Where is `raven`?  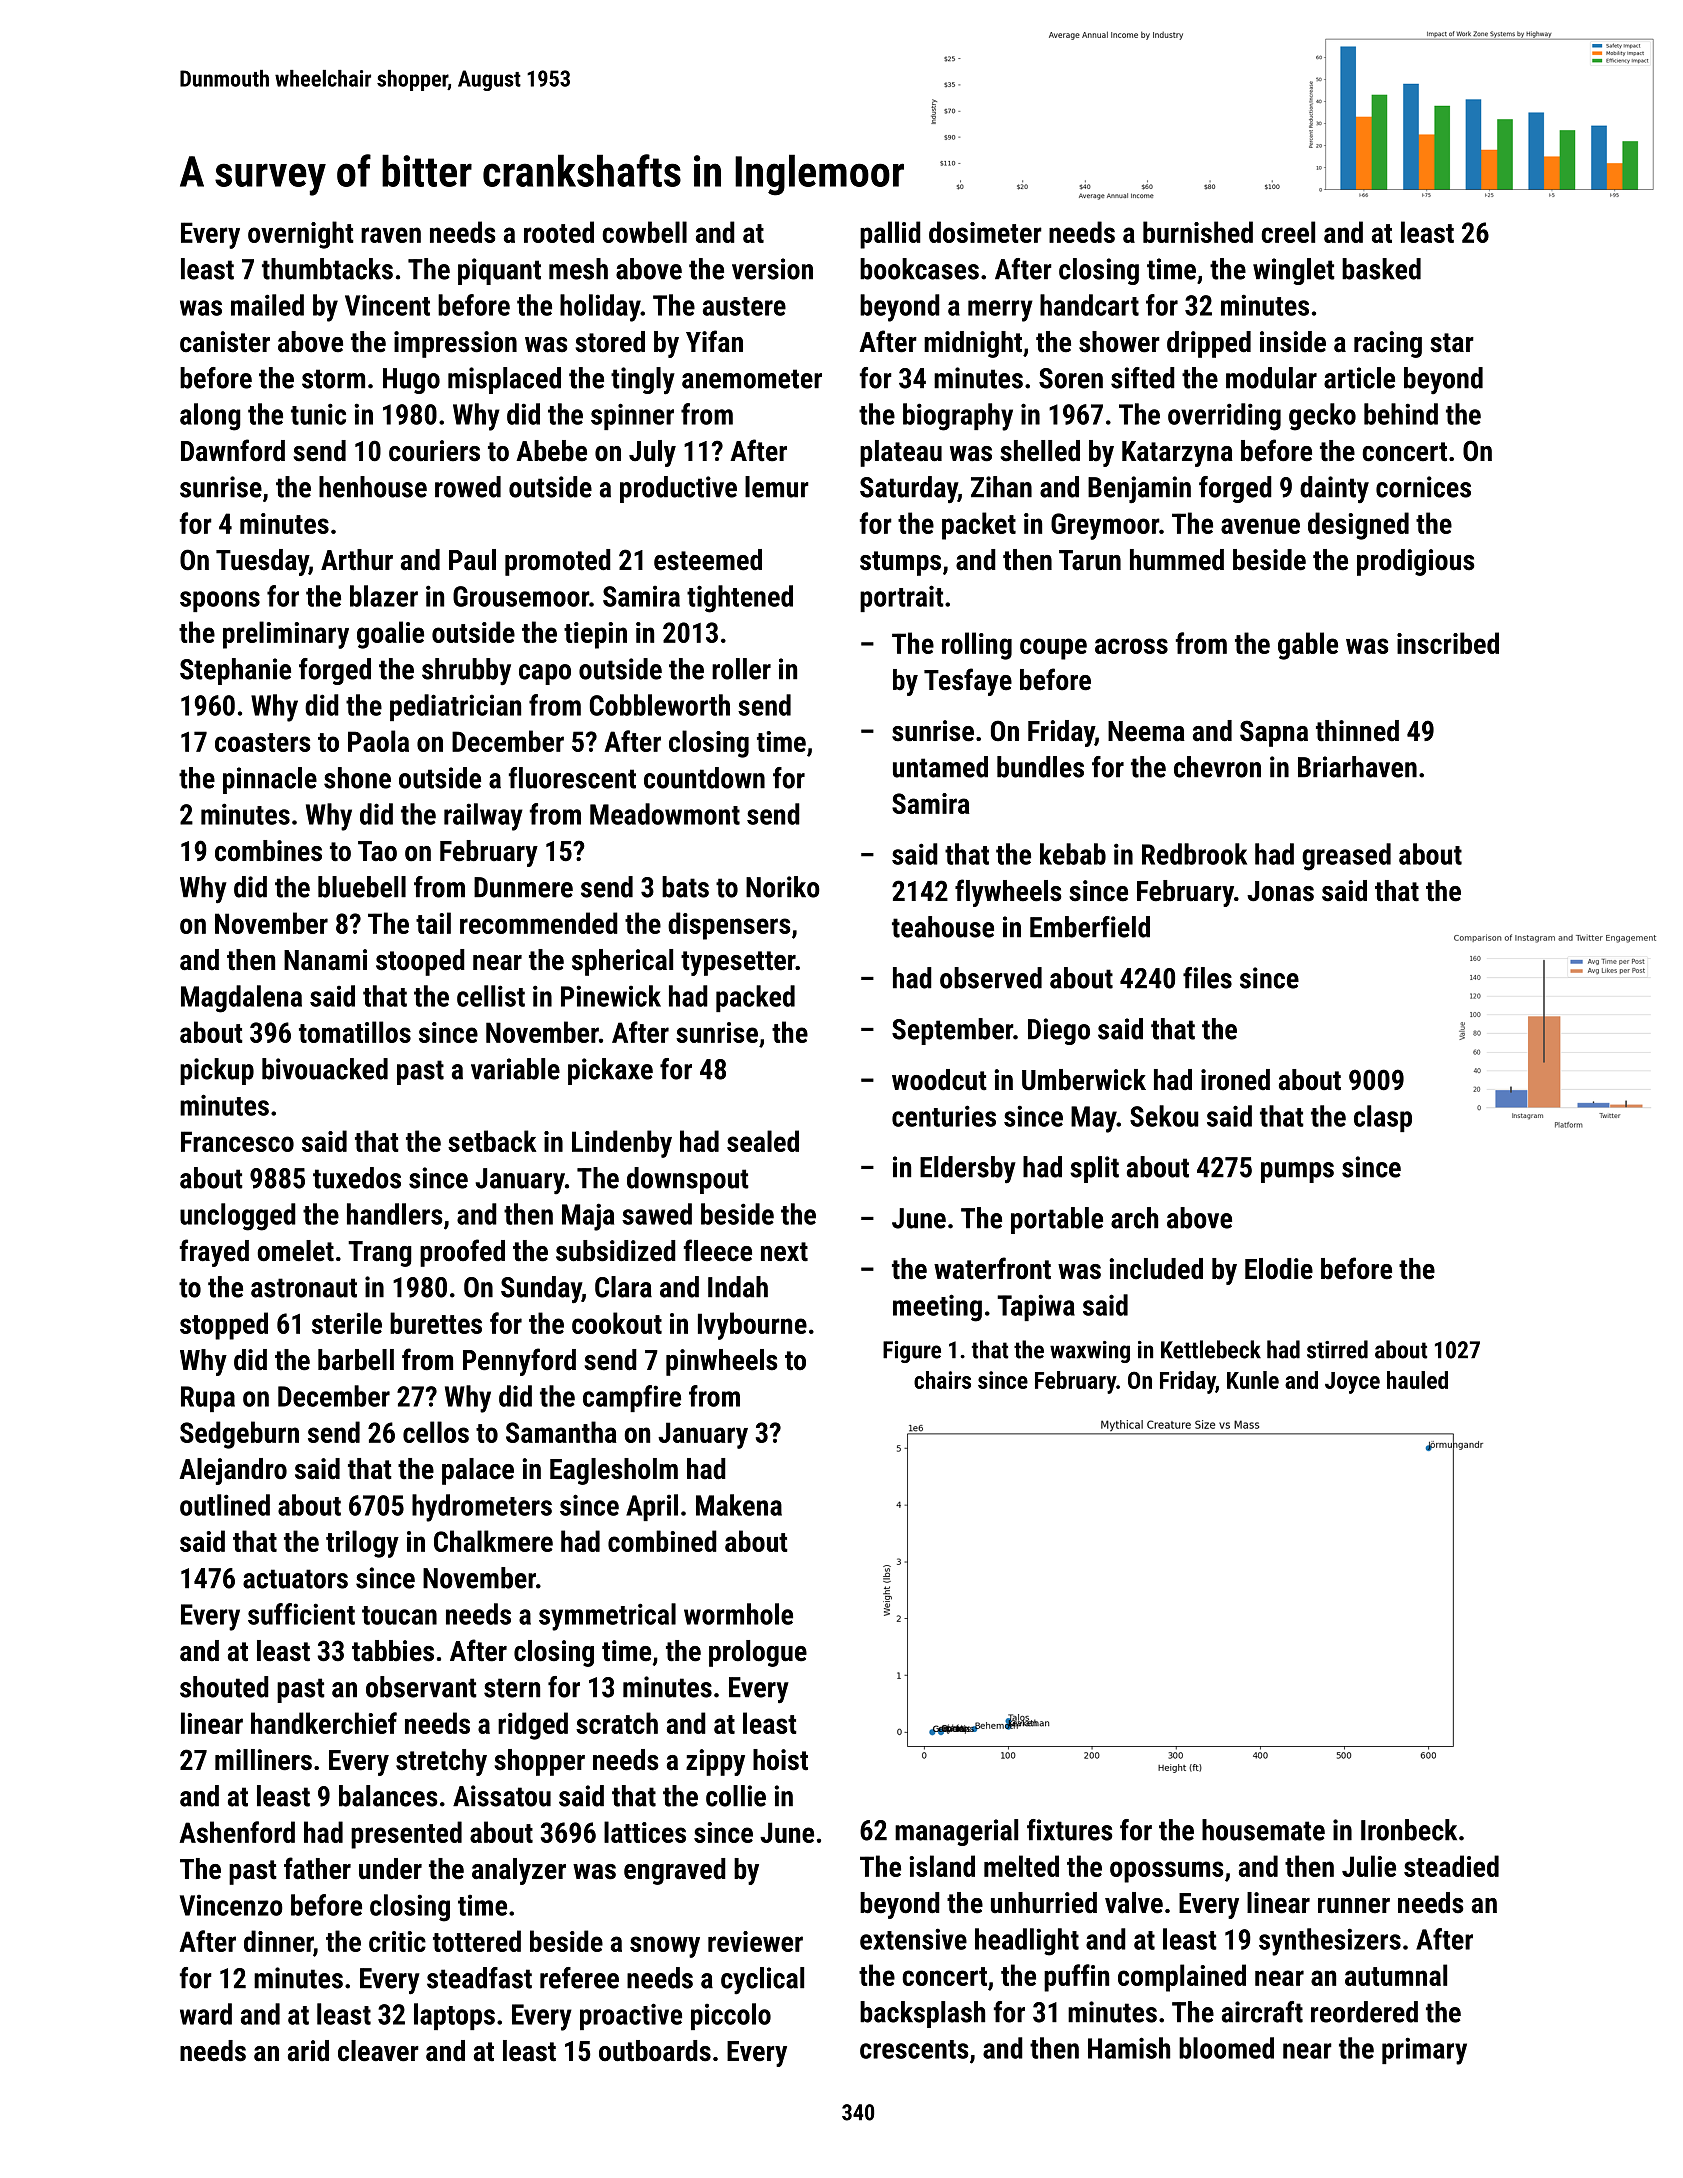 raven is located at coordinates (391, 235).
